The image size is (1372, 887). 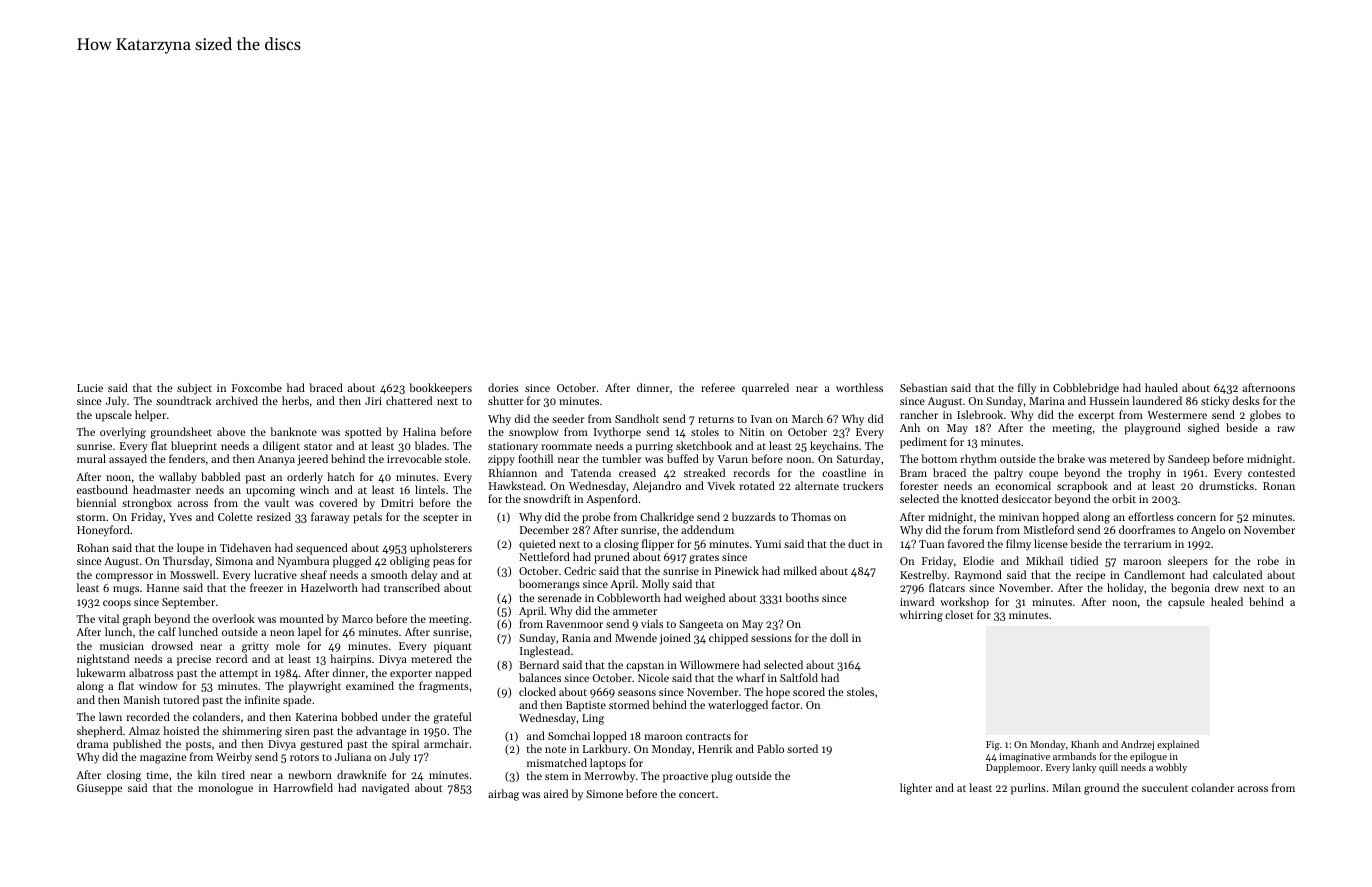 What do you see at coordinates (99, 789) in the screenshot?
I see `Giuseppe` at bounding box center [99, 789].
